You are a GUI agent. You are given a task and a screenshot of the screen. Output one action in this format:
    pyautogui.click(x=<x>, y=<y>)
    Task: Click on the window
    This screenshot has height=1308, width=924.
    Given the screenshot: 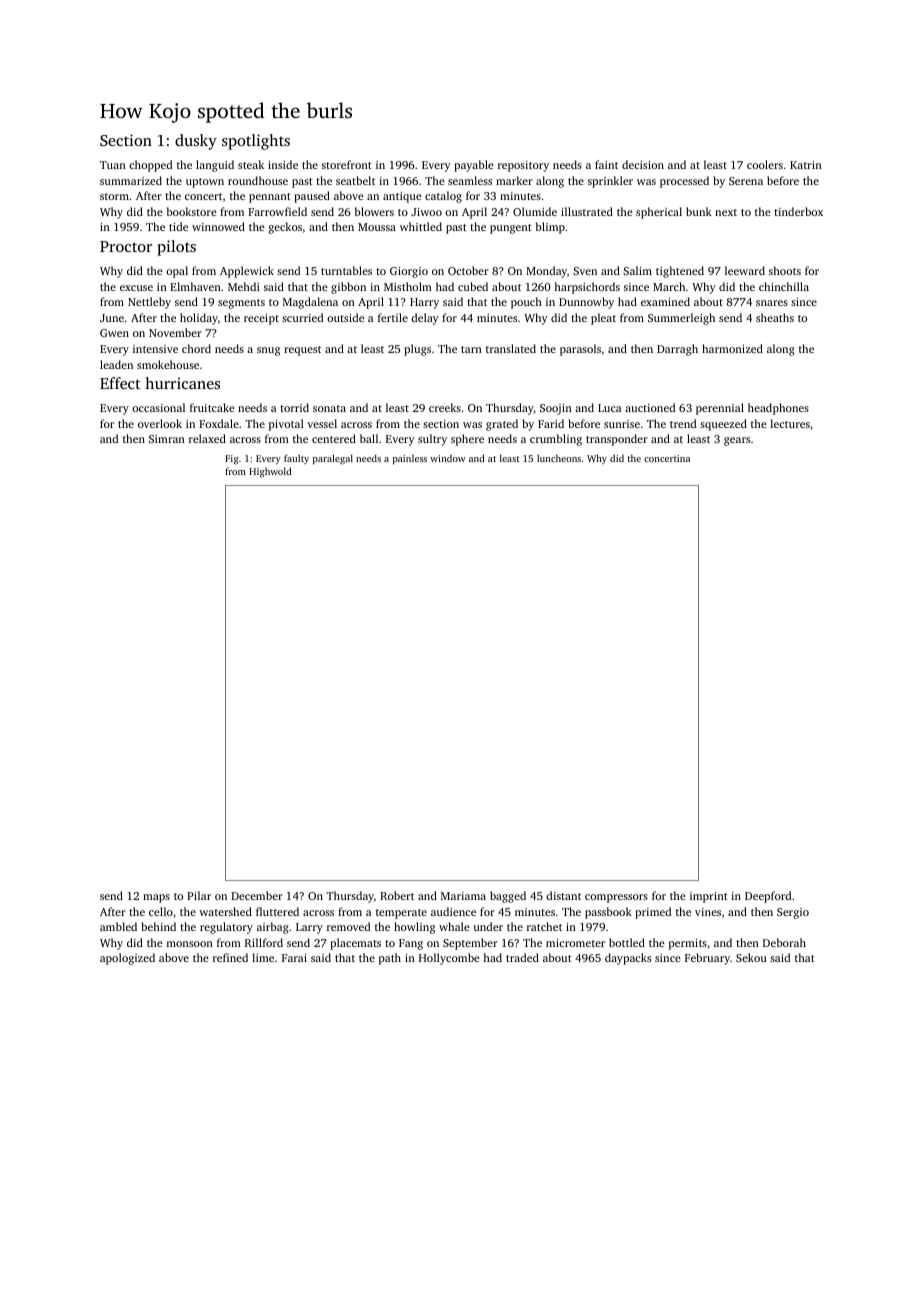 What is the action you would take?
    pyautogui.click(x=447, y=458)
